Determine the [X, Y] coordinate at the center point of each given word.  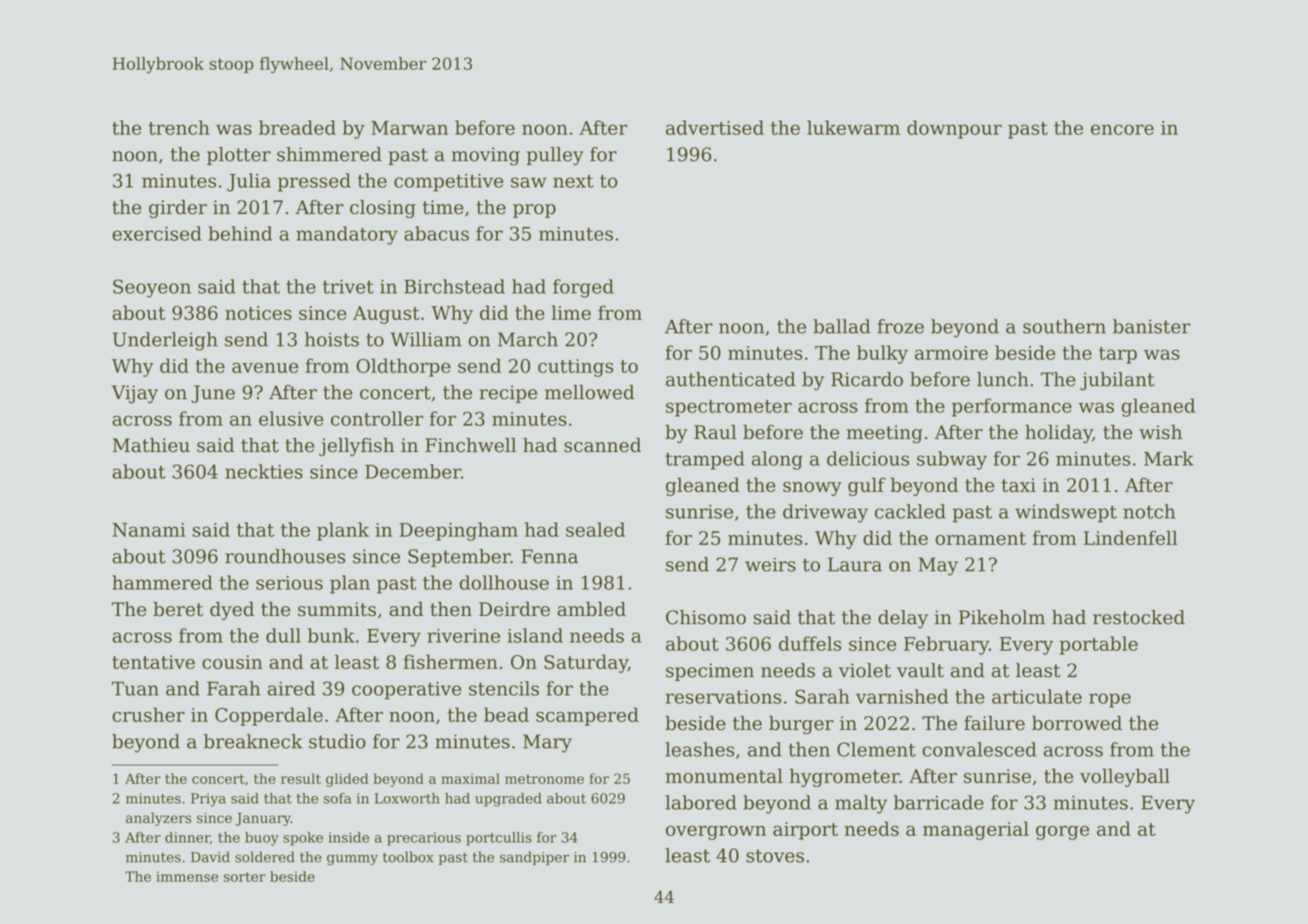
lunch [1003, 379]
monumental [724, 775]
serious [289, 583]
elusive [291, 418]
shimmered [329, 154]
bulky [882, 354]
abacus [436, 233]
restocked [1139, 617]
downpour [954, 129]
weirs [770, 564]
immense [187, 876]
